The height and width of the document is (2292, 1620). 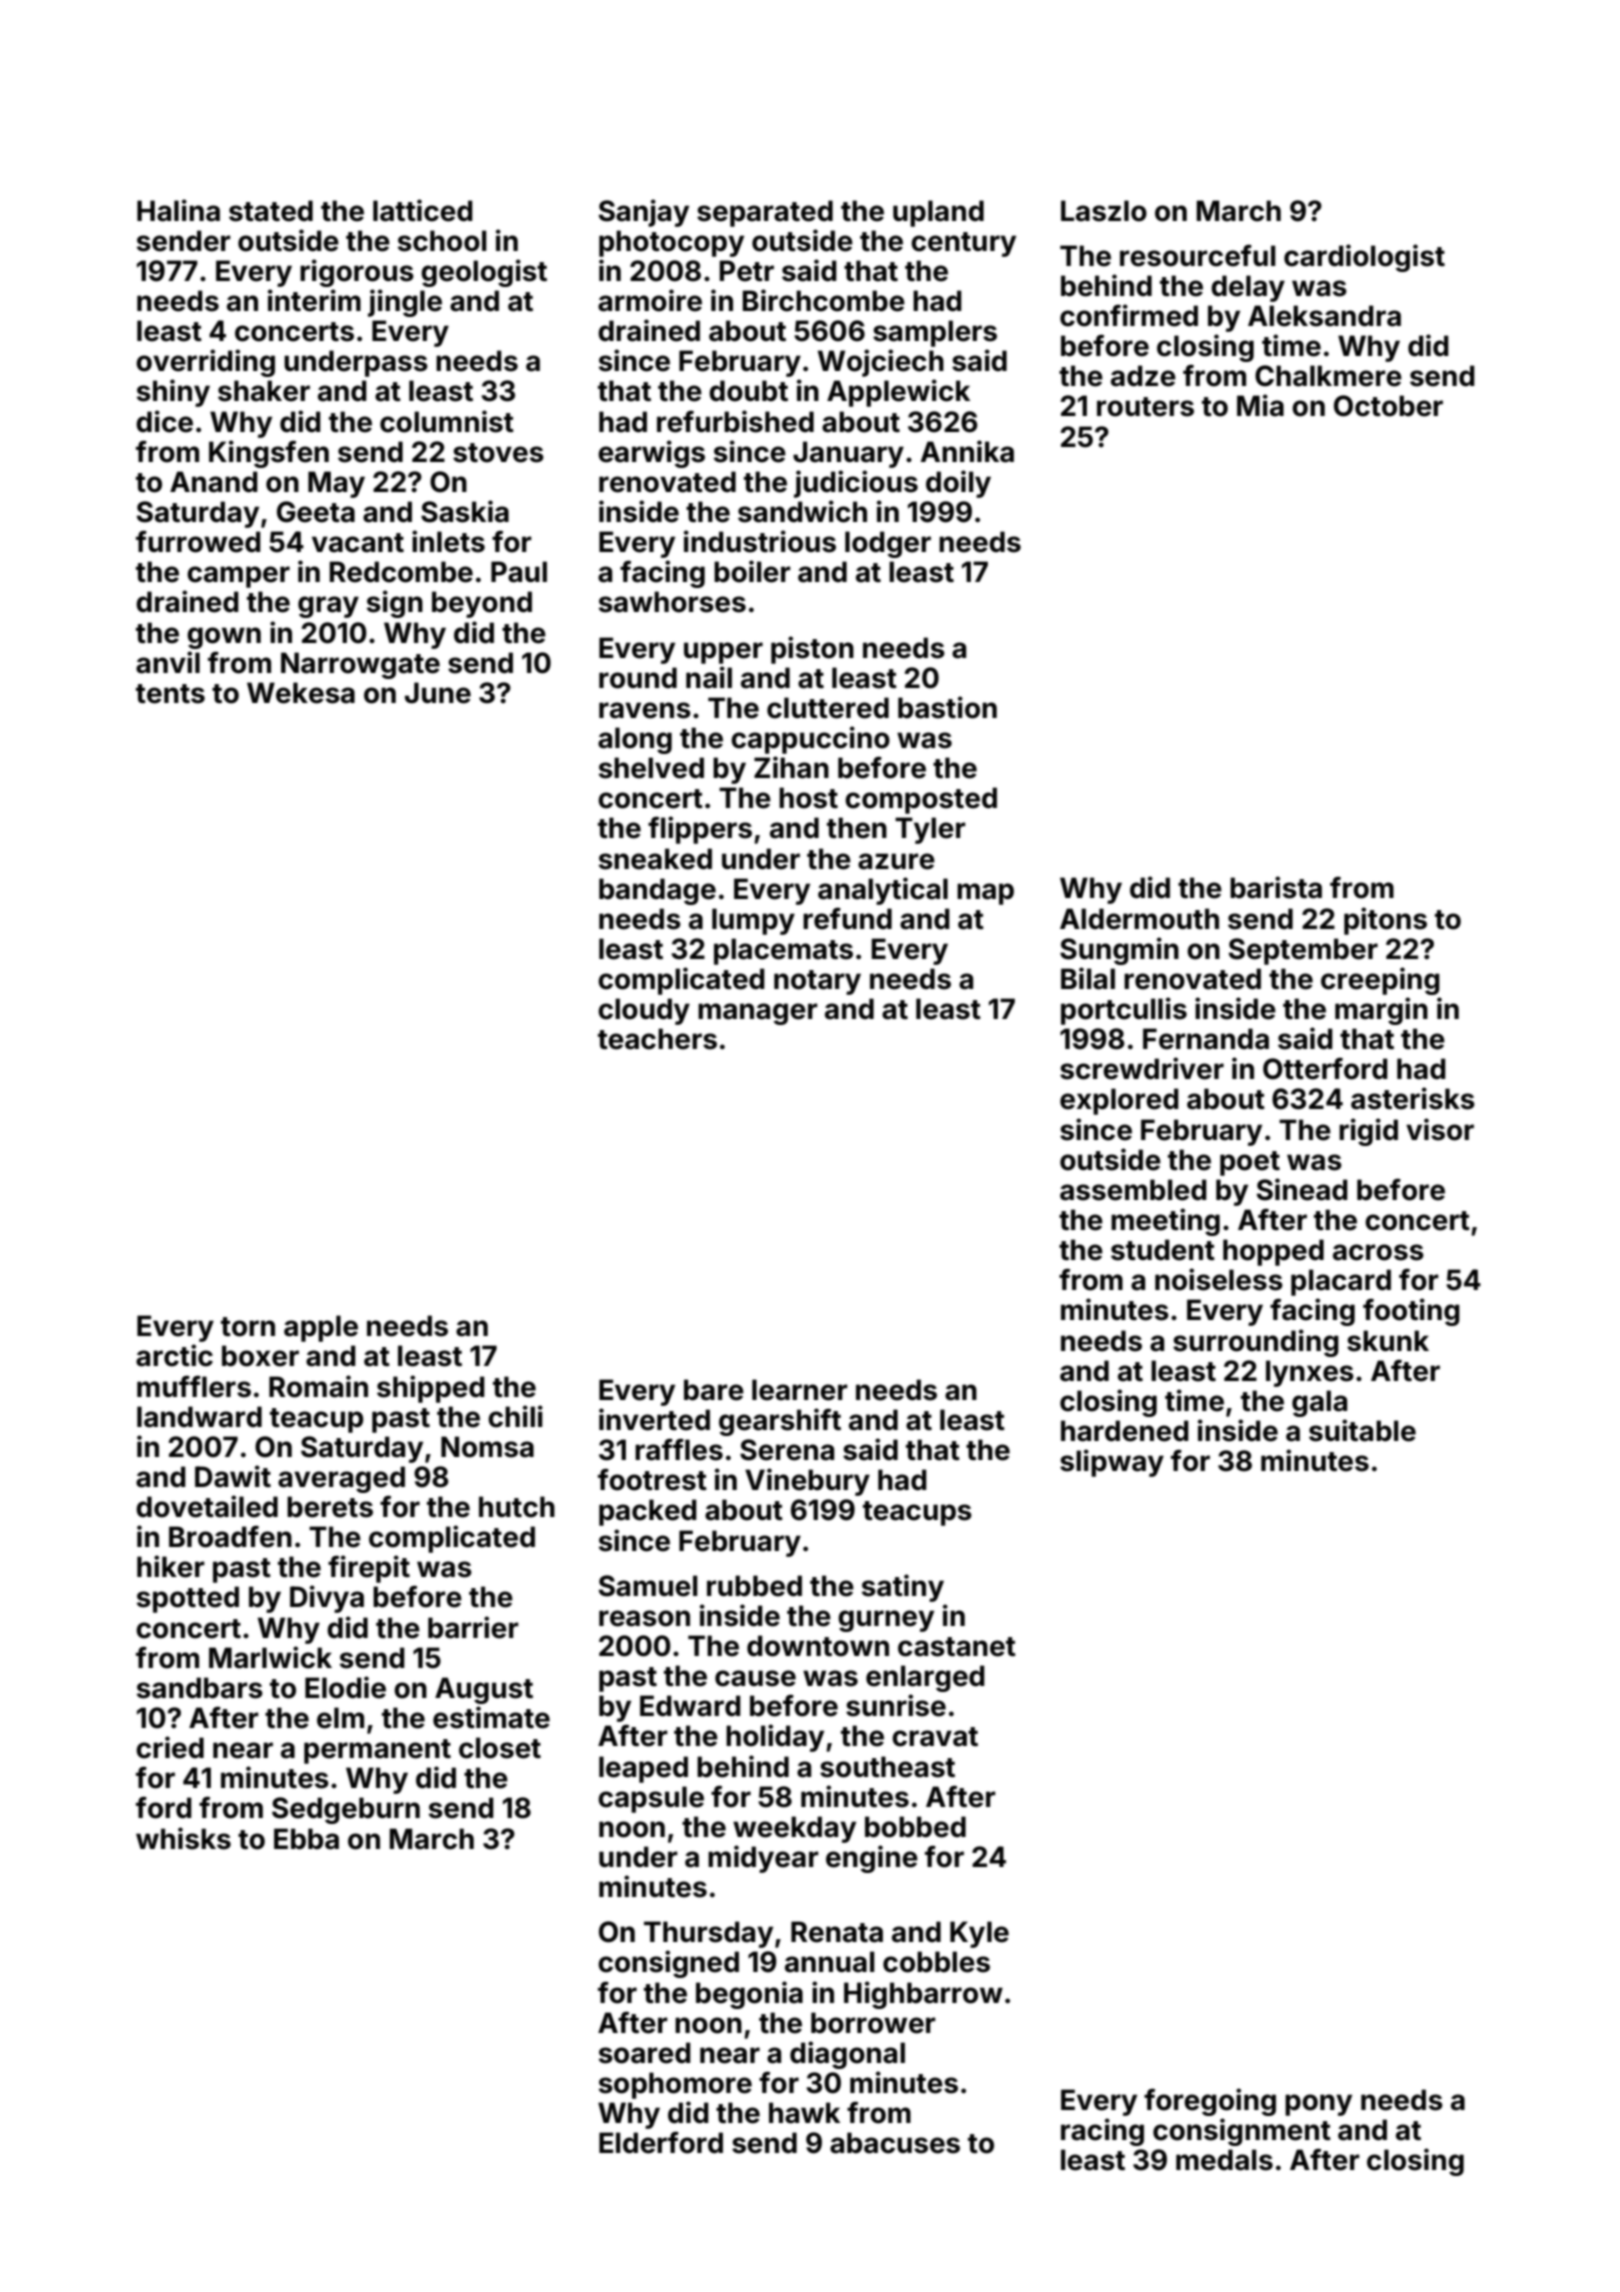 I want to click on cardiologist, so click(x=1364, y=258).
